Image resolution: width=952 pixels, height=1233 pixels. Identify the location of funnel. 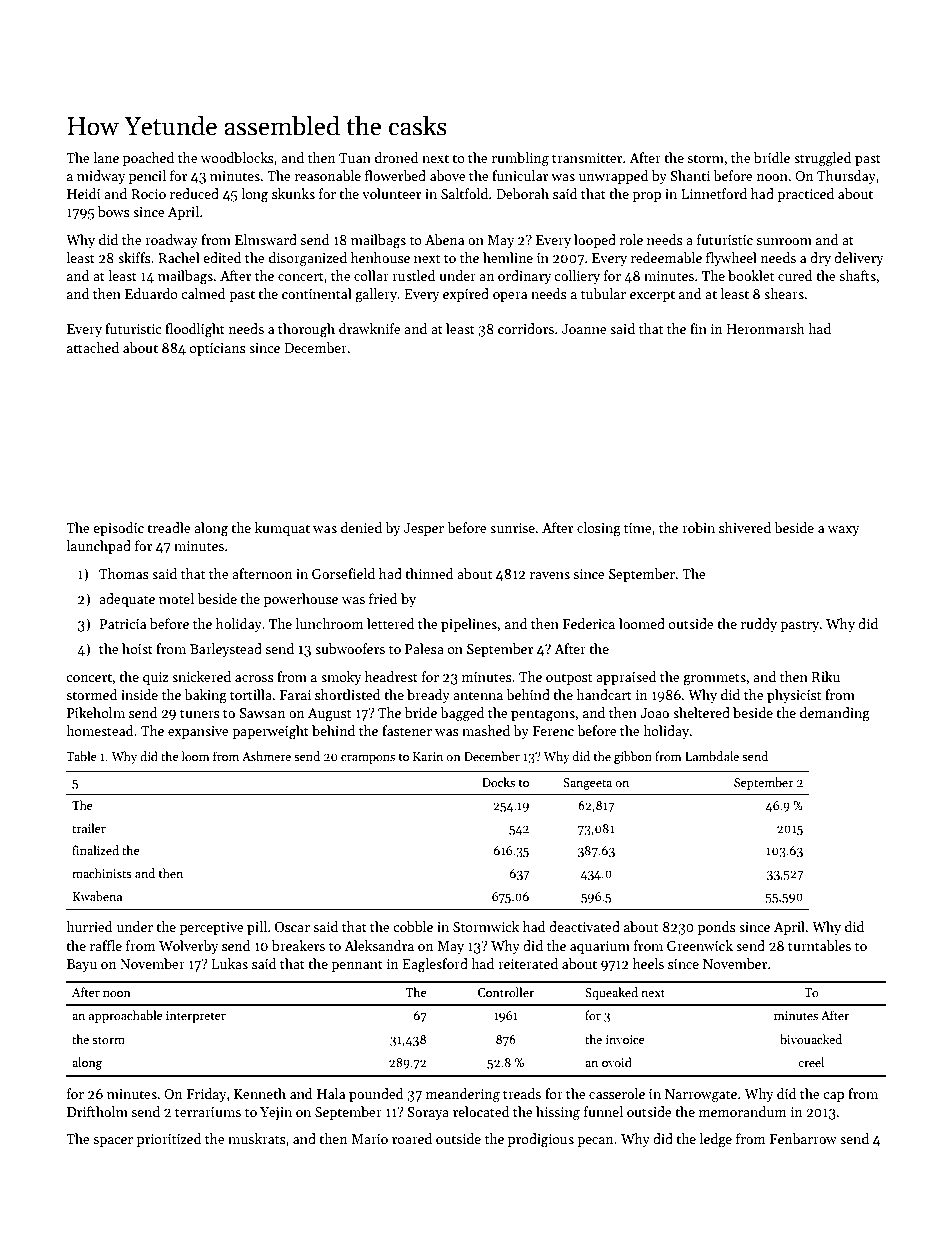
(603, 1111).
